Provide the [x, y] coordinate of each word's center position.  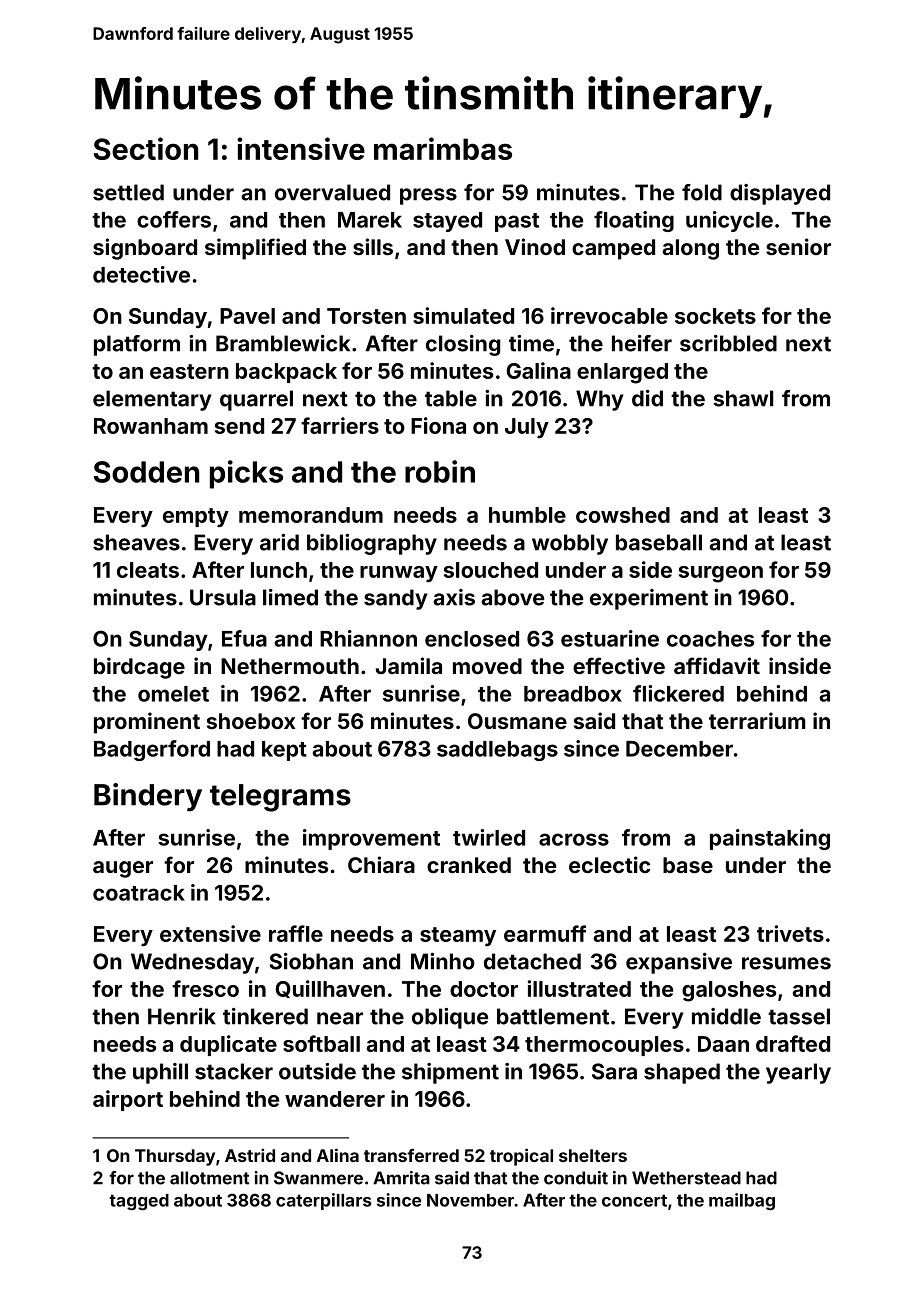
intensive [301, 148]
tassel [799, 1016]
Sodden [146, 472]
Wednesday [192, 963]
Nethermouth [290, 666]
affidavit [717, 665]
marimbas [443, 148]
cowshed [623, 515]
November [470, 1200]
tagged [139, 1202]
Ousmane [517, 721]
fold [702, 192]
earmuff [545, 933]
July [527, 428]
